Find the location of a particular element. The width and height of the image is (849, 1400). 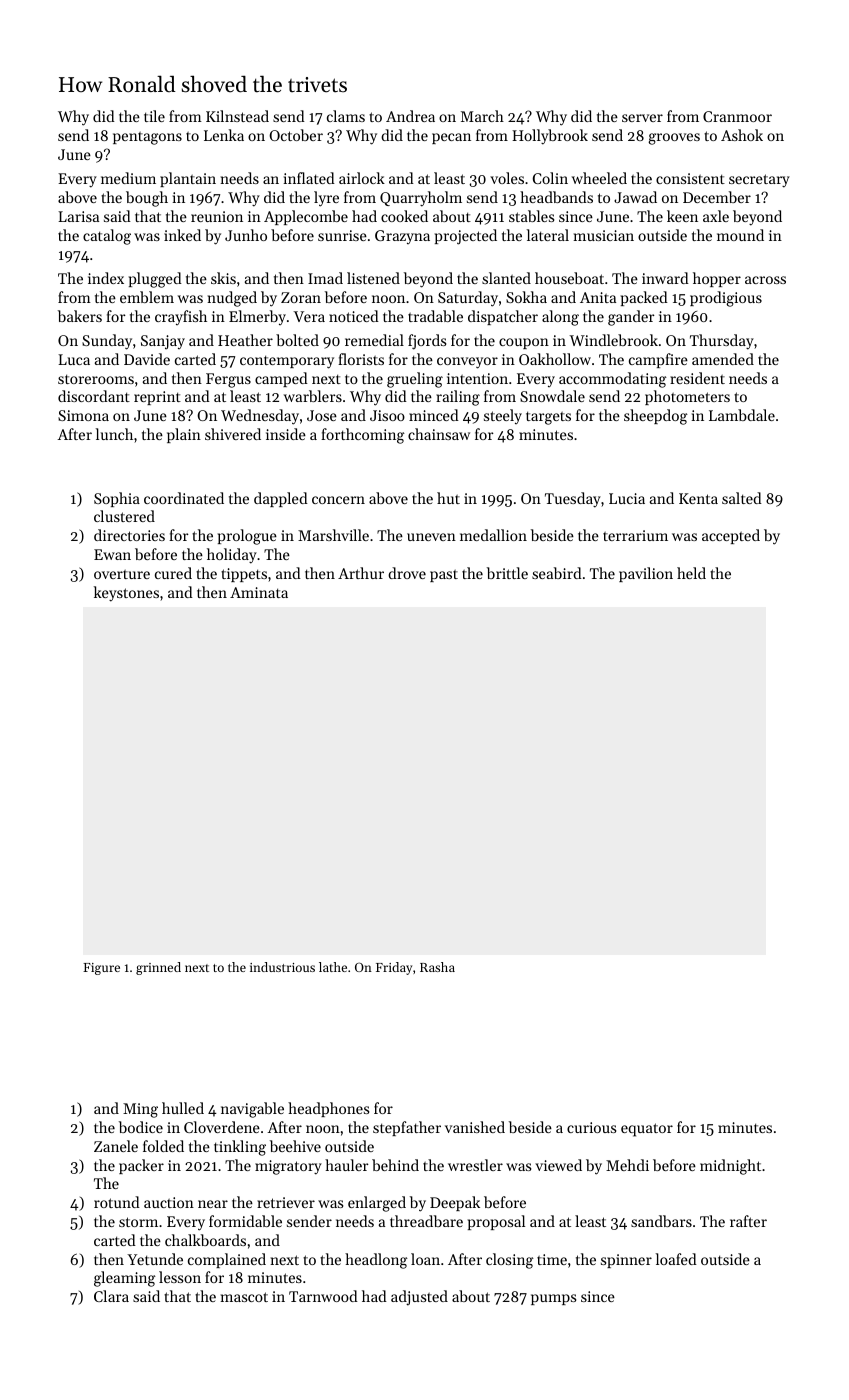

pumps is located at coordinates (553, 1299).
